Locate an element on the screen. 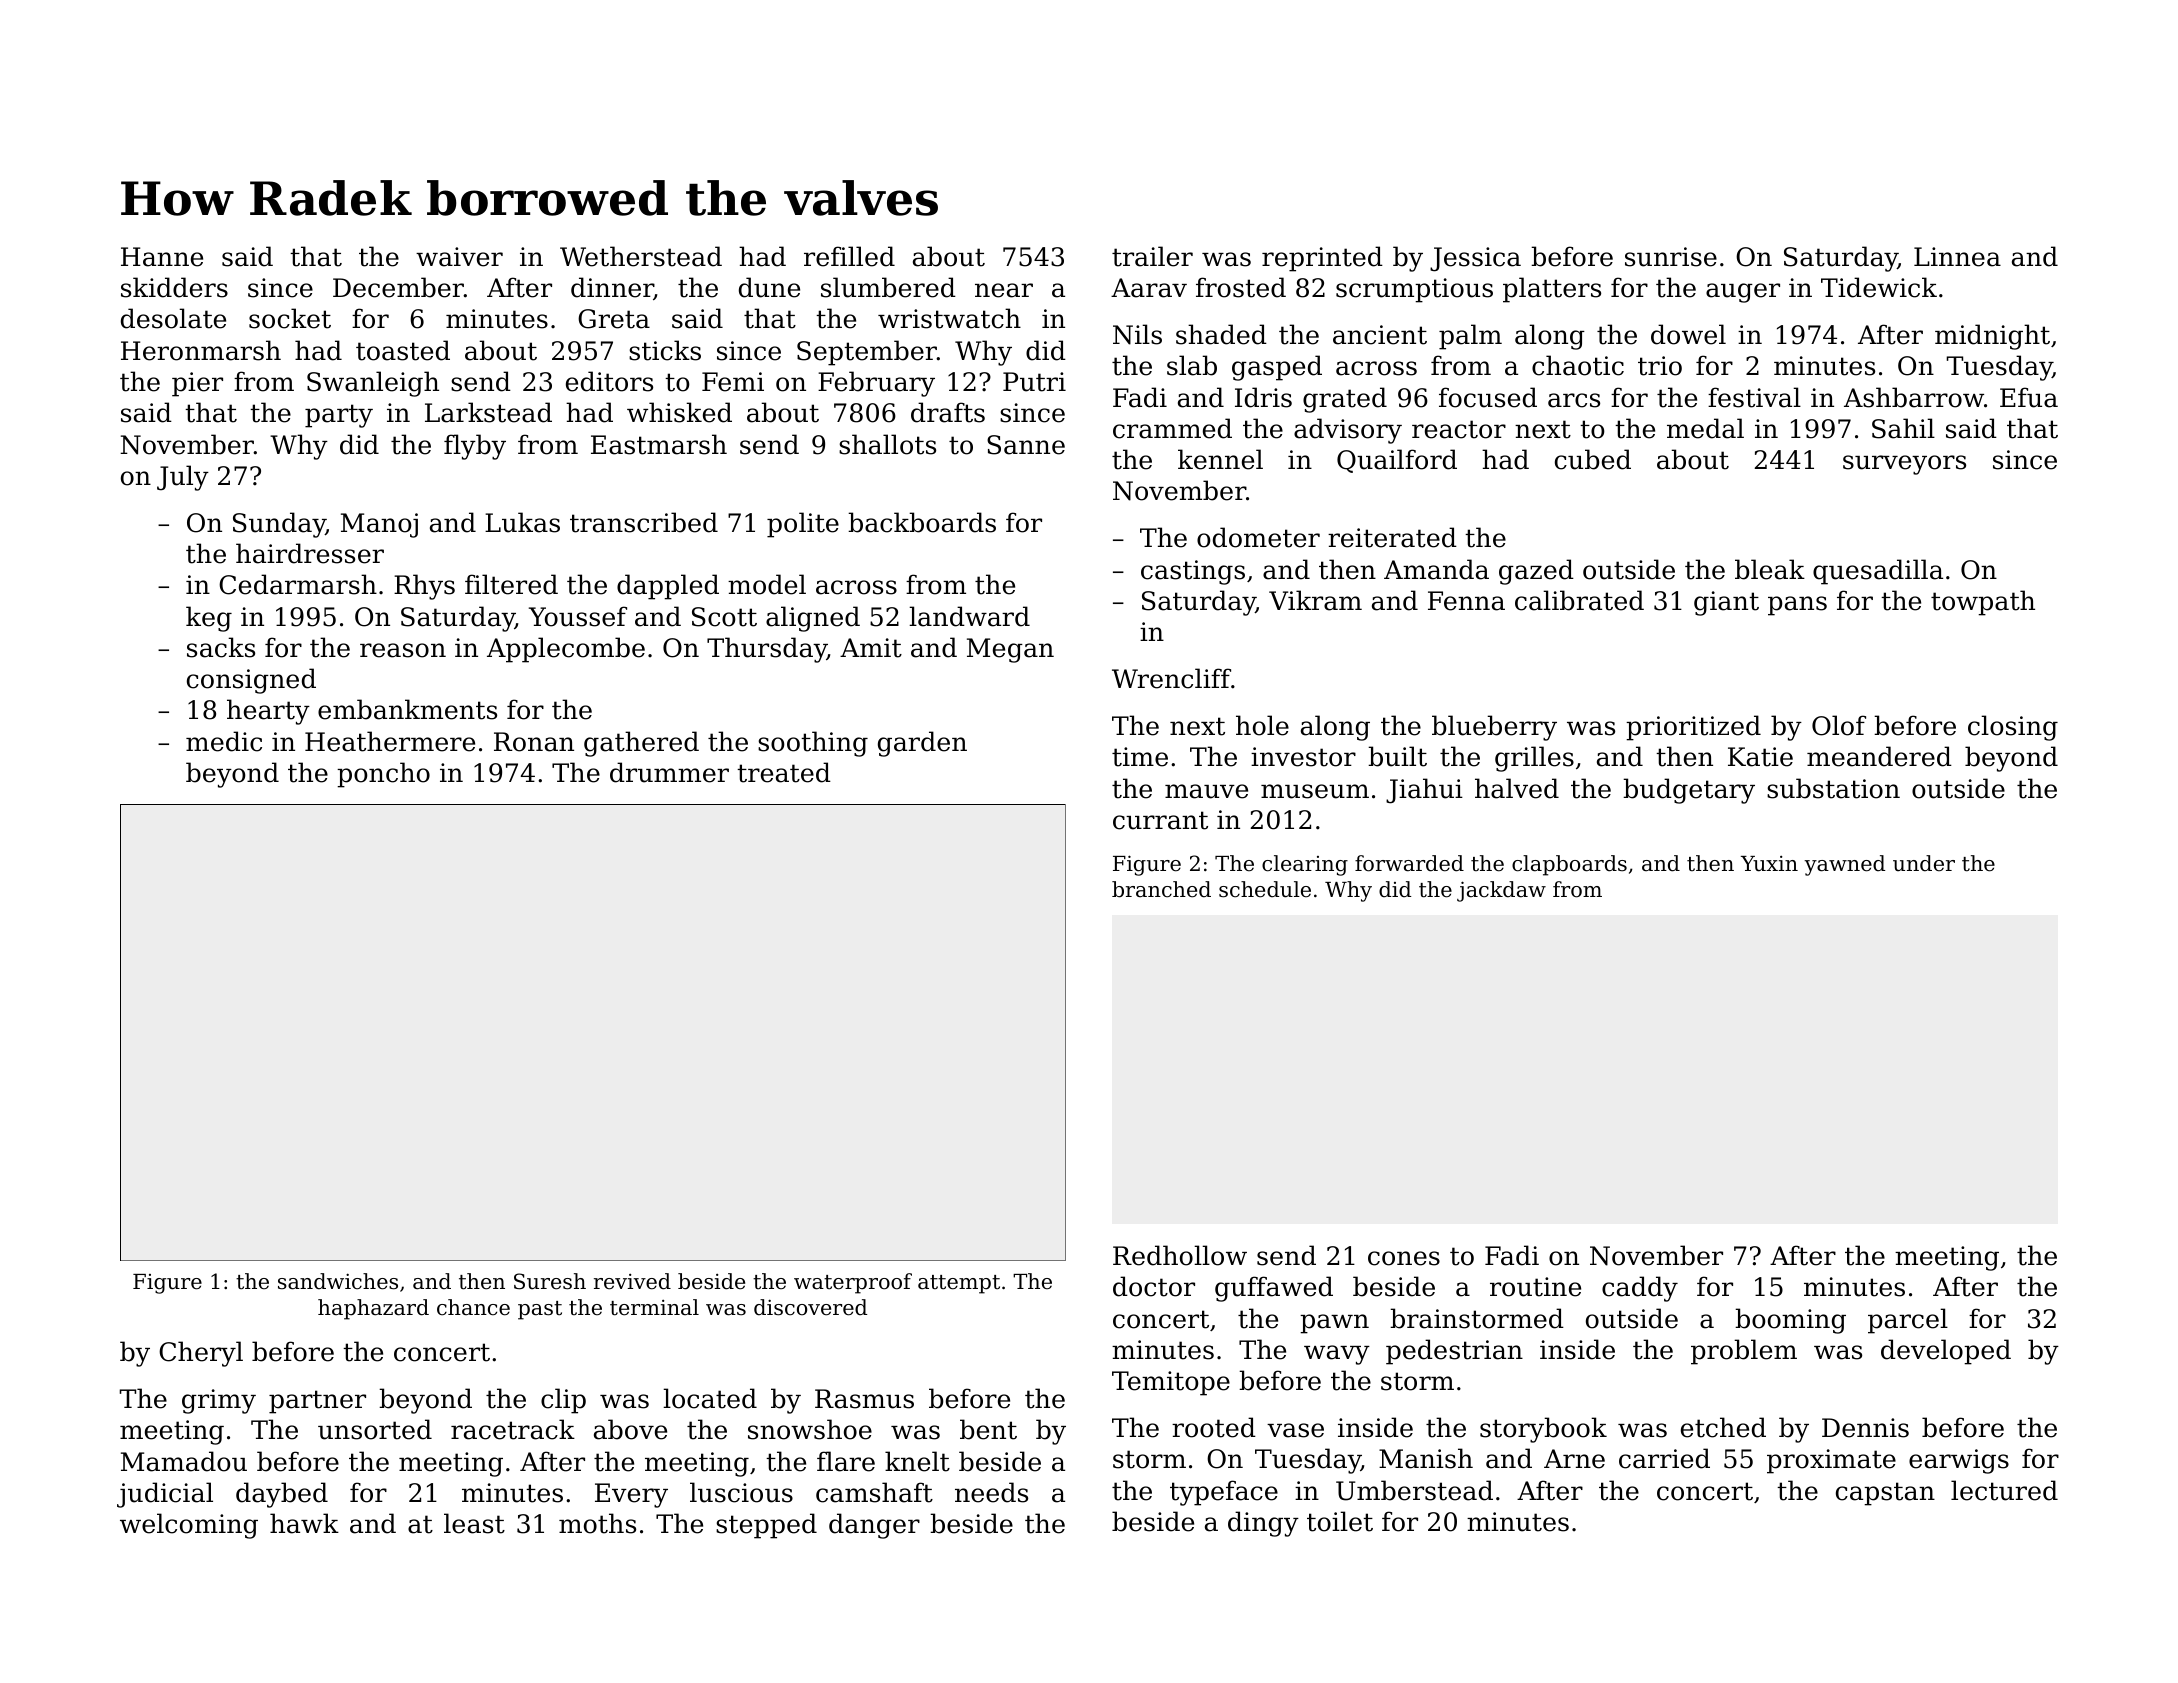 Image resolution: width=2178 pixels, height=1683 pixels. trio is located at coordinates (1660, 366).
